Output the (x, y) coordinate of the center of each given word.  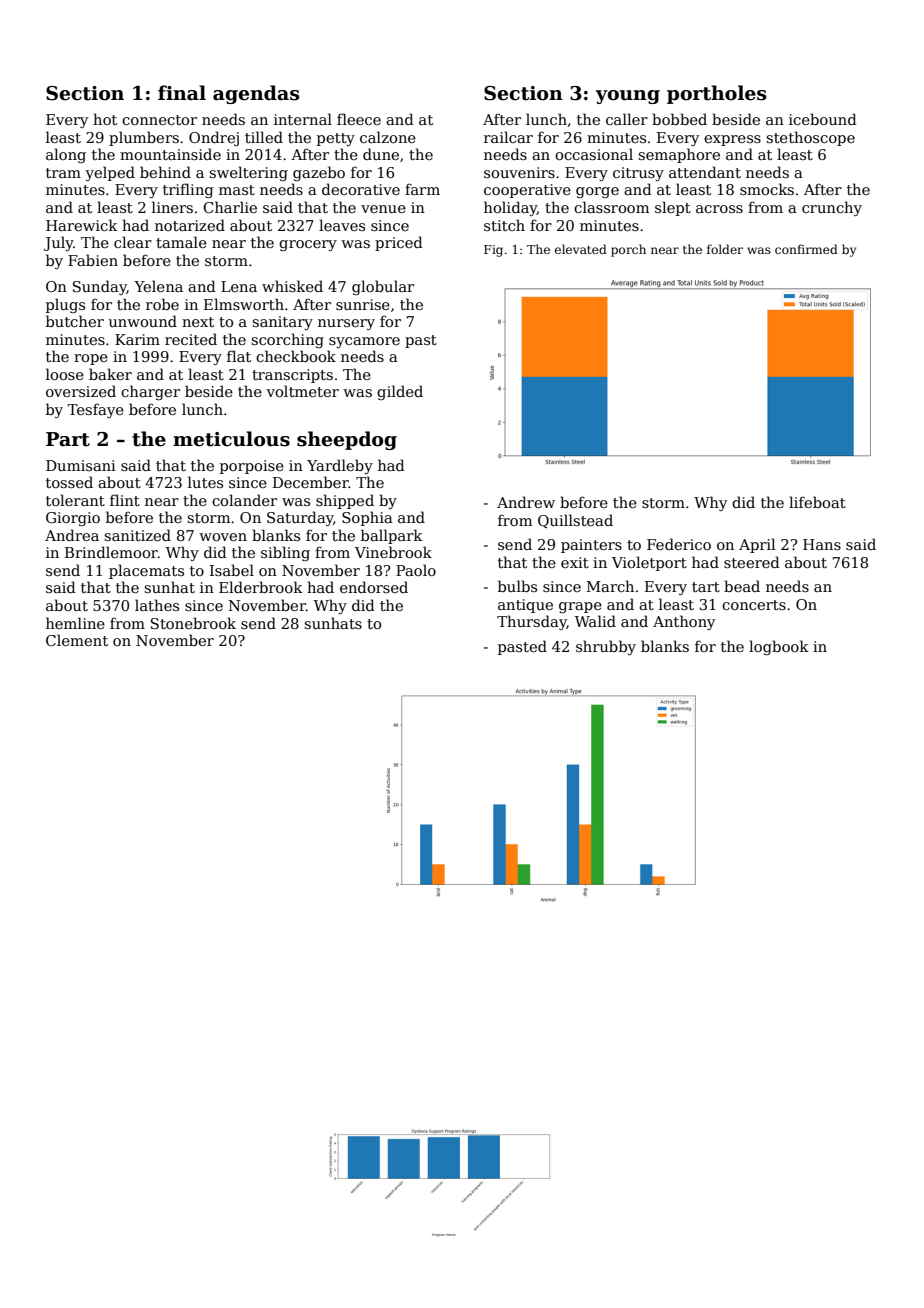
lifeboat (817, 502)
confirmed (806, 249)
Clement (77, 640)
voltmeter (302, 391)
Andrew (526, 502)
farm (422, 189)
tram (63, 173)
